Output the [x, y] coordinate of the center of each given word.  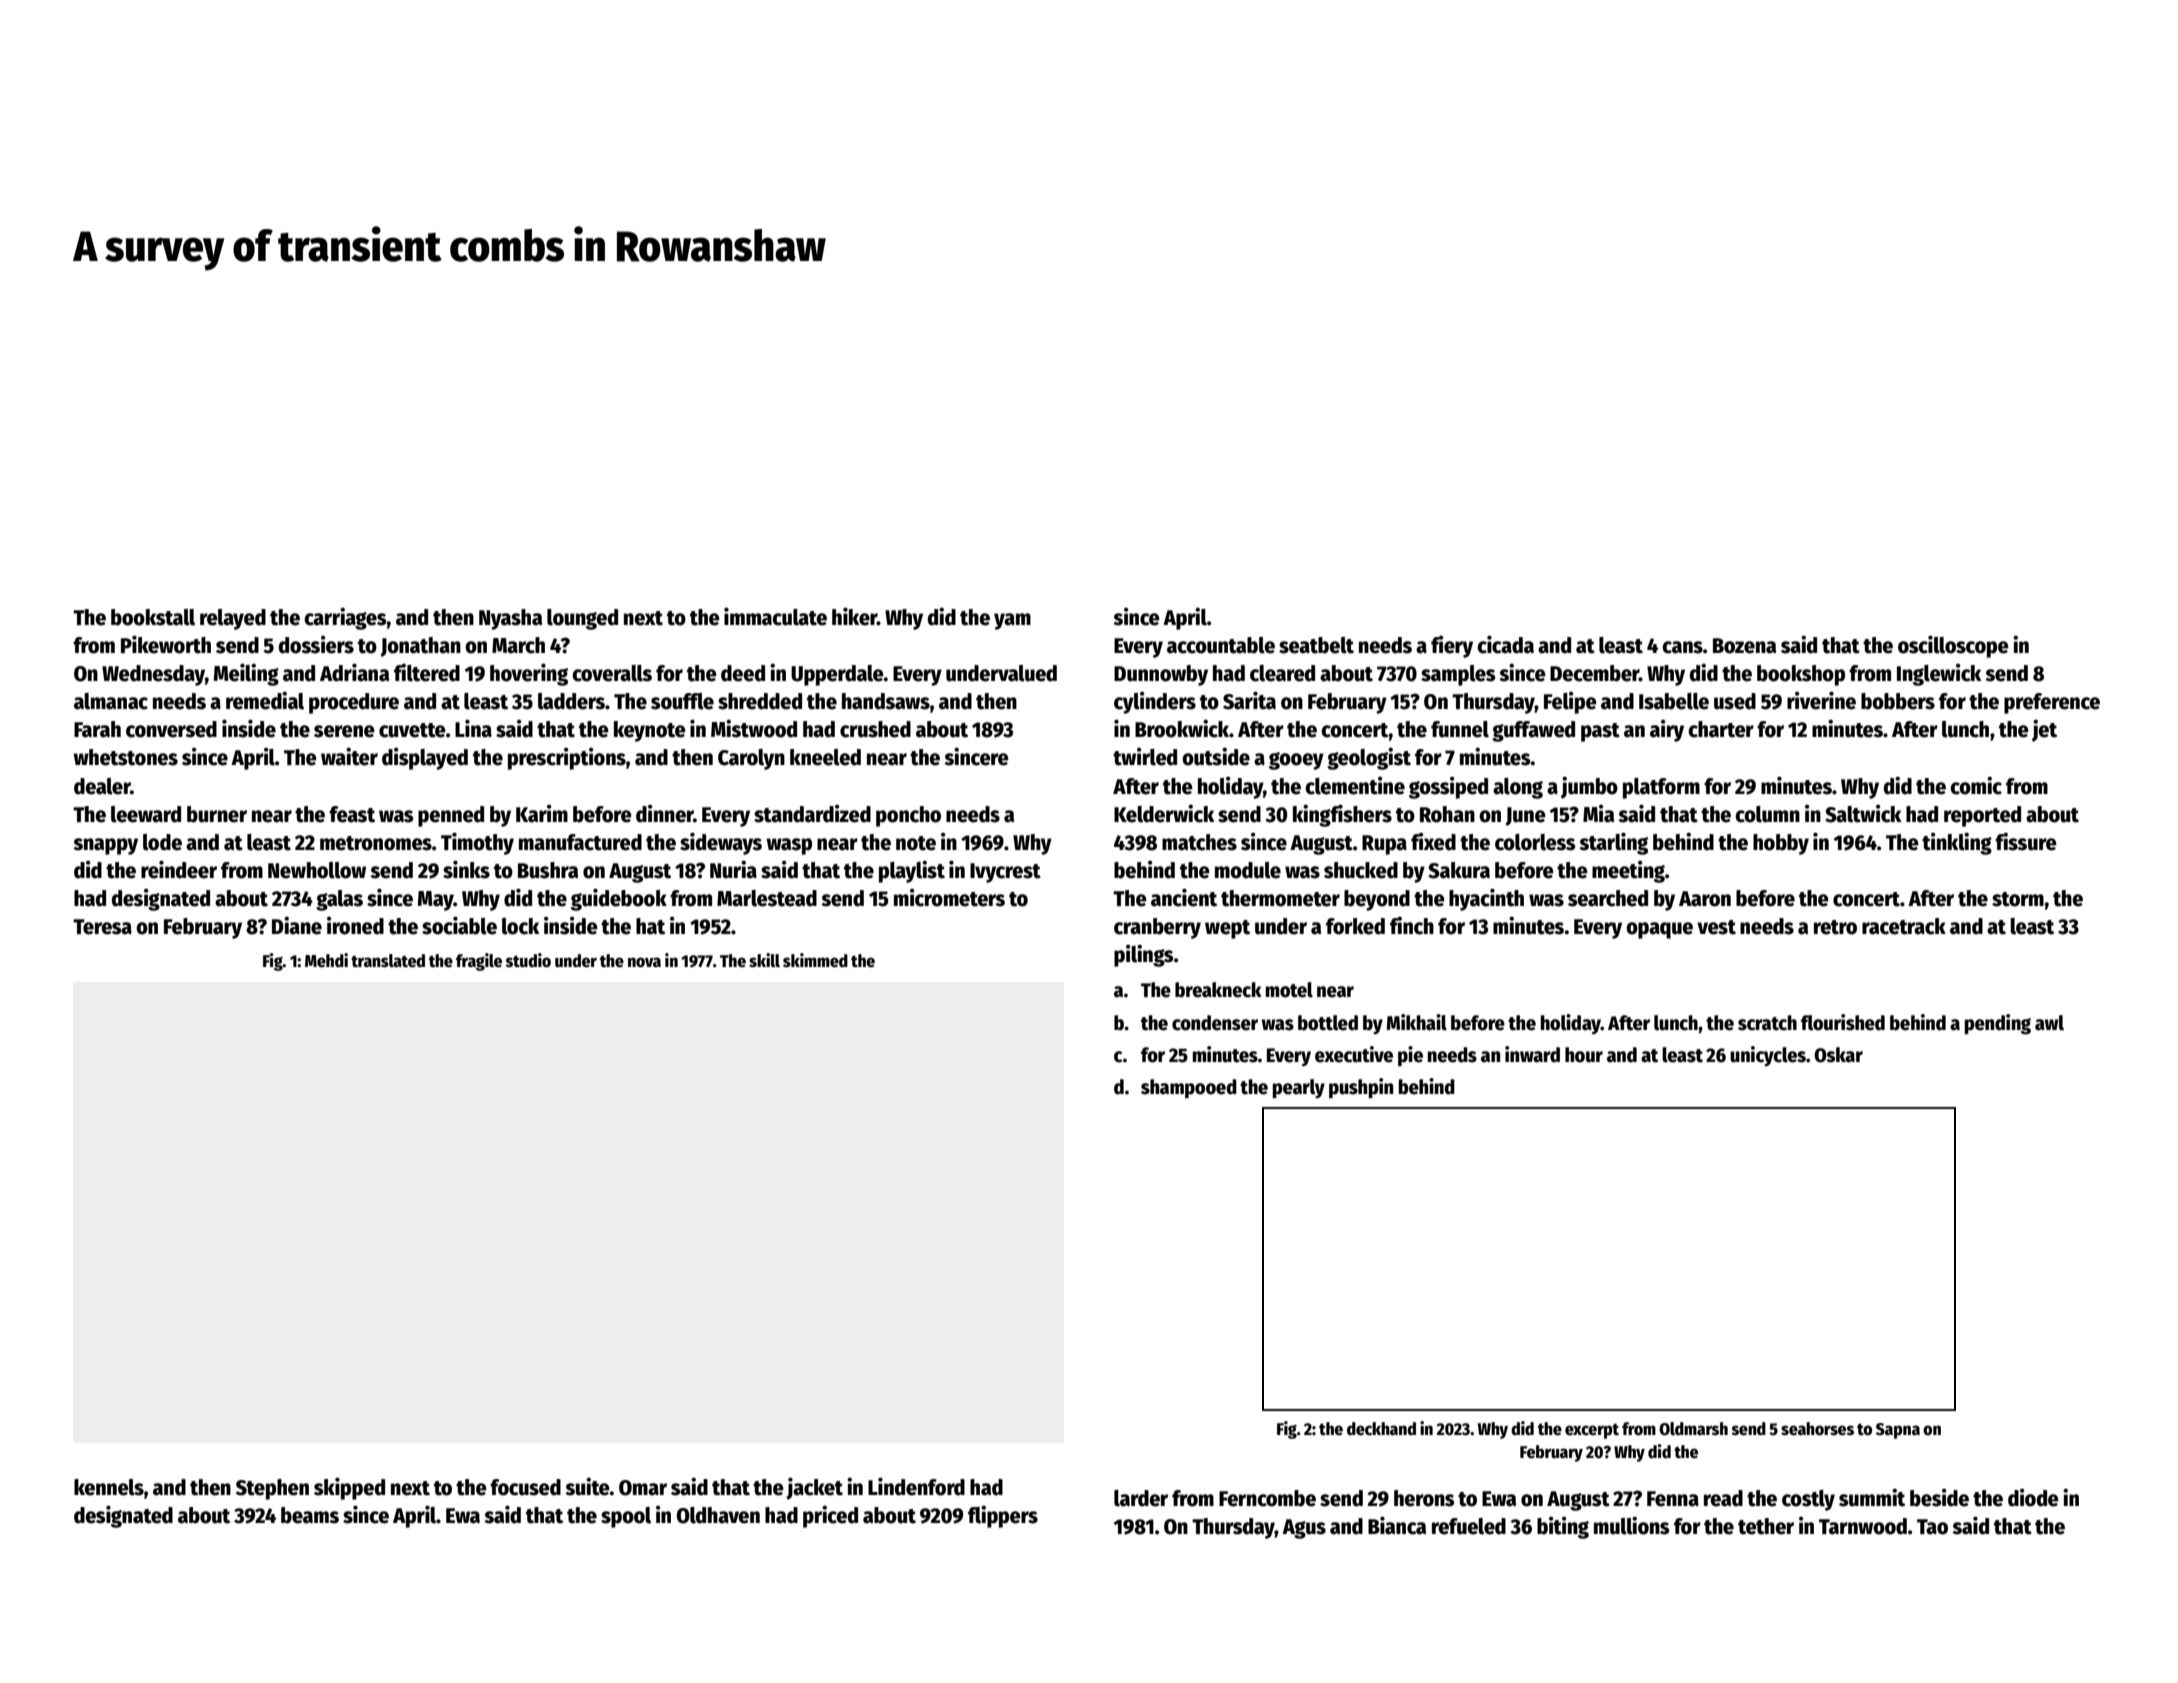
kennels [109, 1487]
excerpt [1592, 1431]
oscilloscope [1953, 646]
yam [1012, 621]
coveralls [612, 673]
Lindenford [916, 1486]
